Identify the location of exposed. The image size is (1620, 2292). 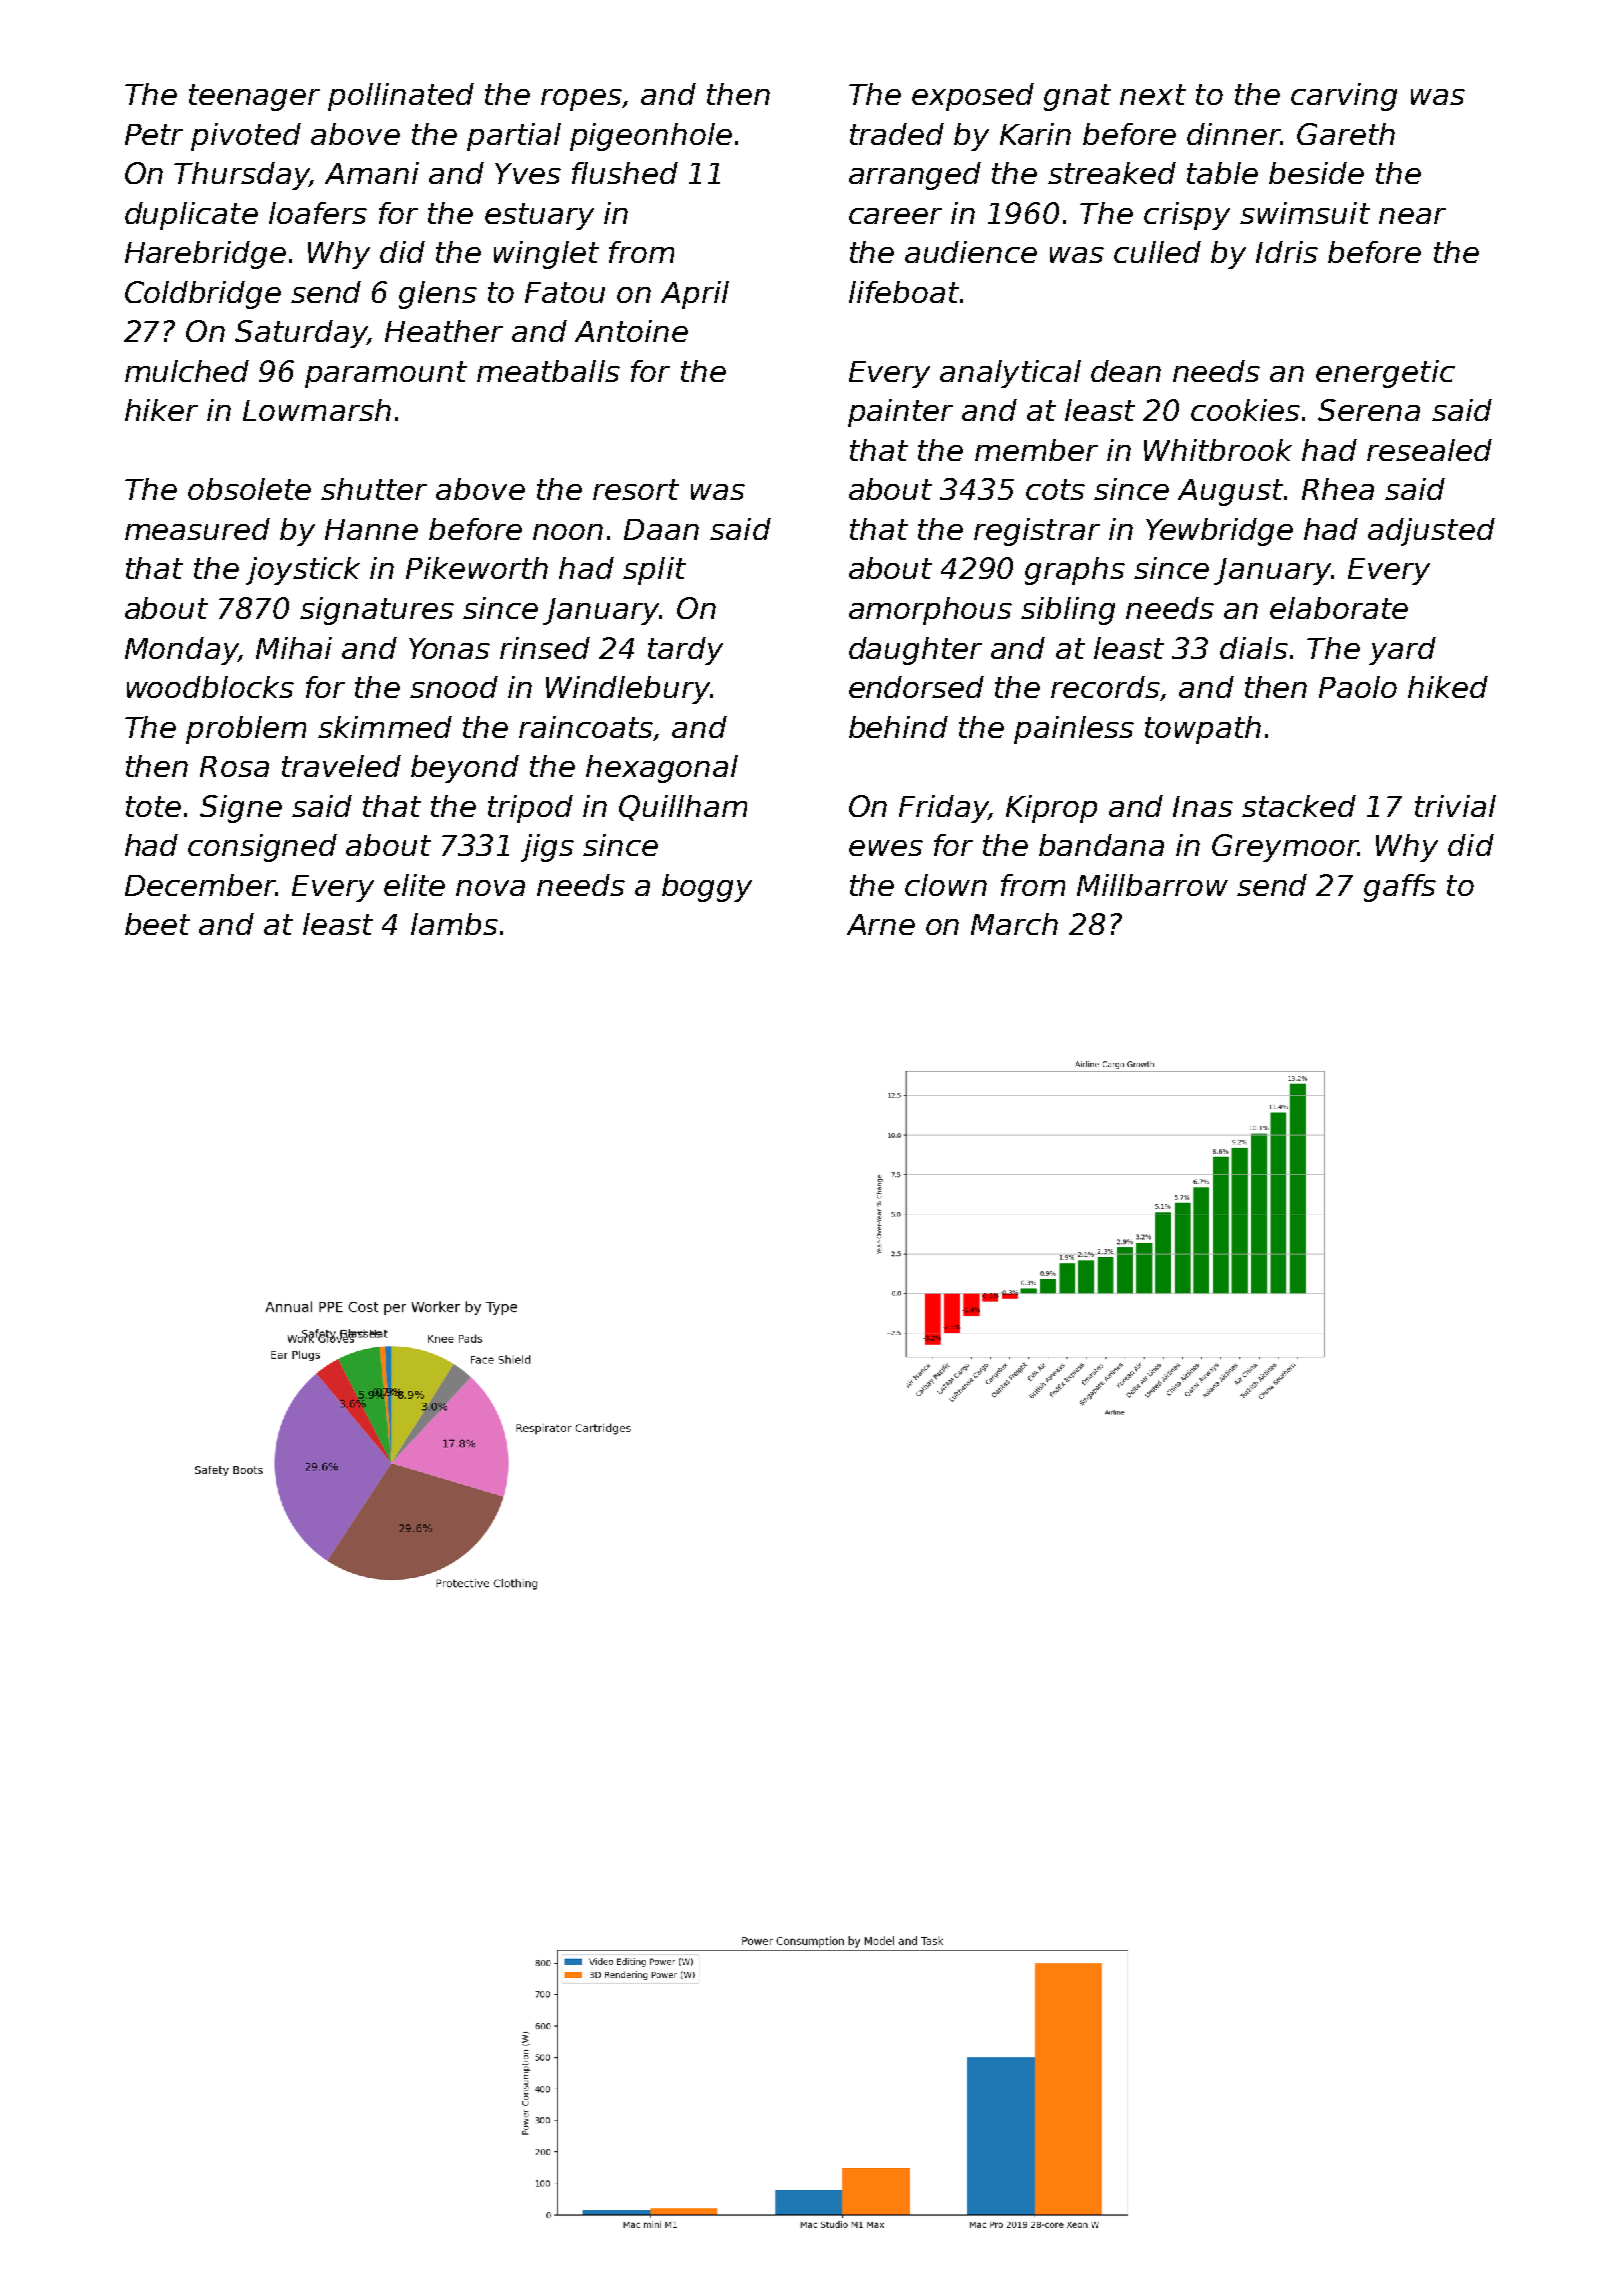
(973, 97).
